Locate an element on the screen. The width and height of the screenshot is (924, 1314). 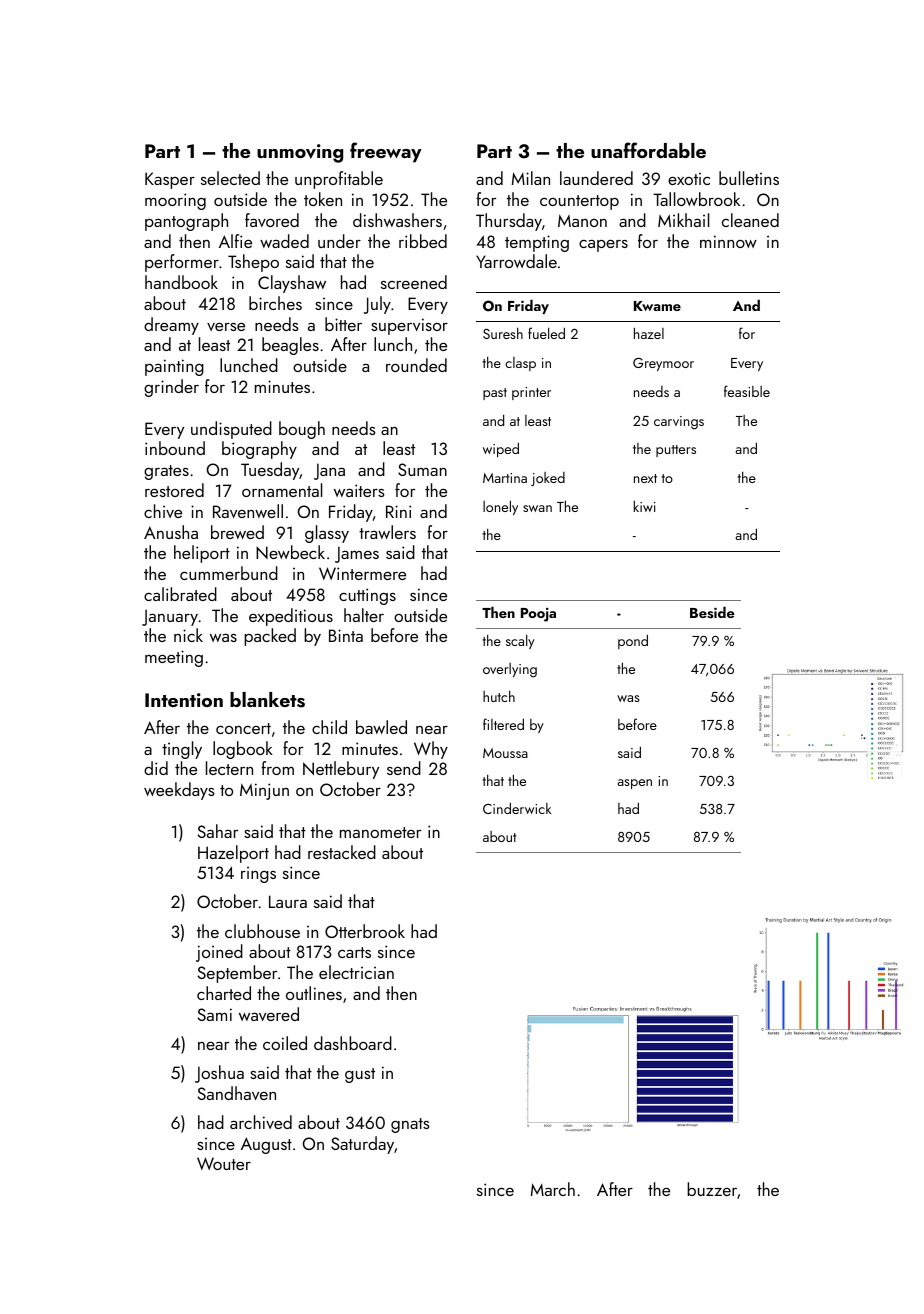
freeway is located at coordinates (386, 152).
